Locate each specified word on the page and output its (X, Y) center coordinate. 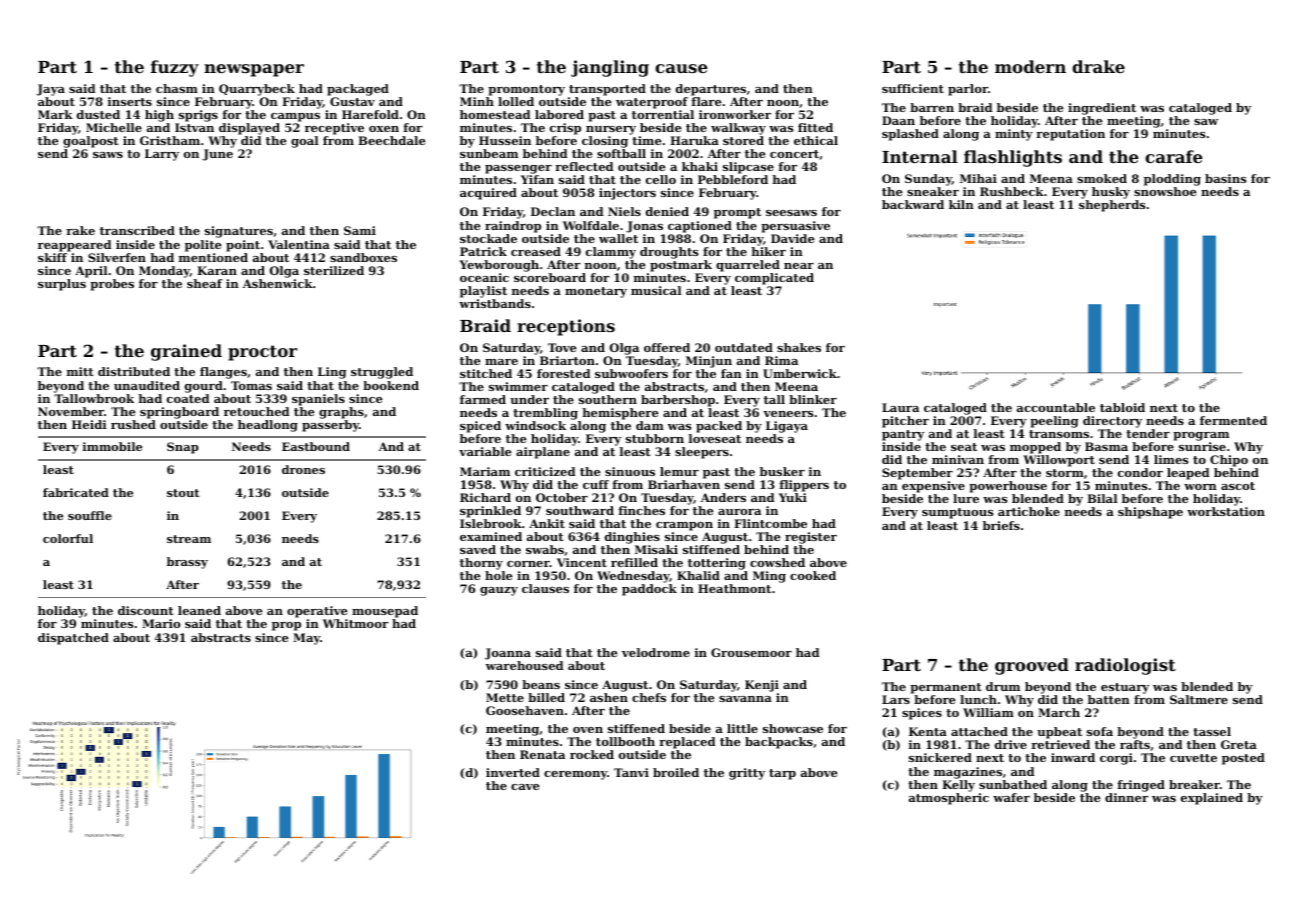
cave (525, 787)
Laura (900, 407)
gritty (747, 774)
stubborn (655, 438)
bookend (391, 385)
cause (681, 68)
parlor (968, 90)
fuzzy (175, 68)
